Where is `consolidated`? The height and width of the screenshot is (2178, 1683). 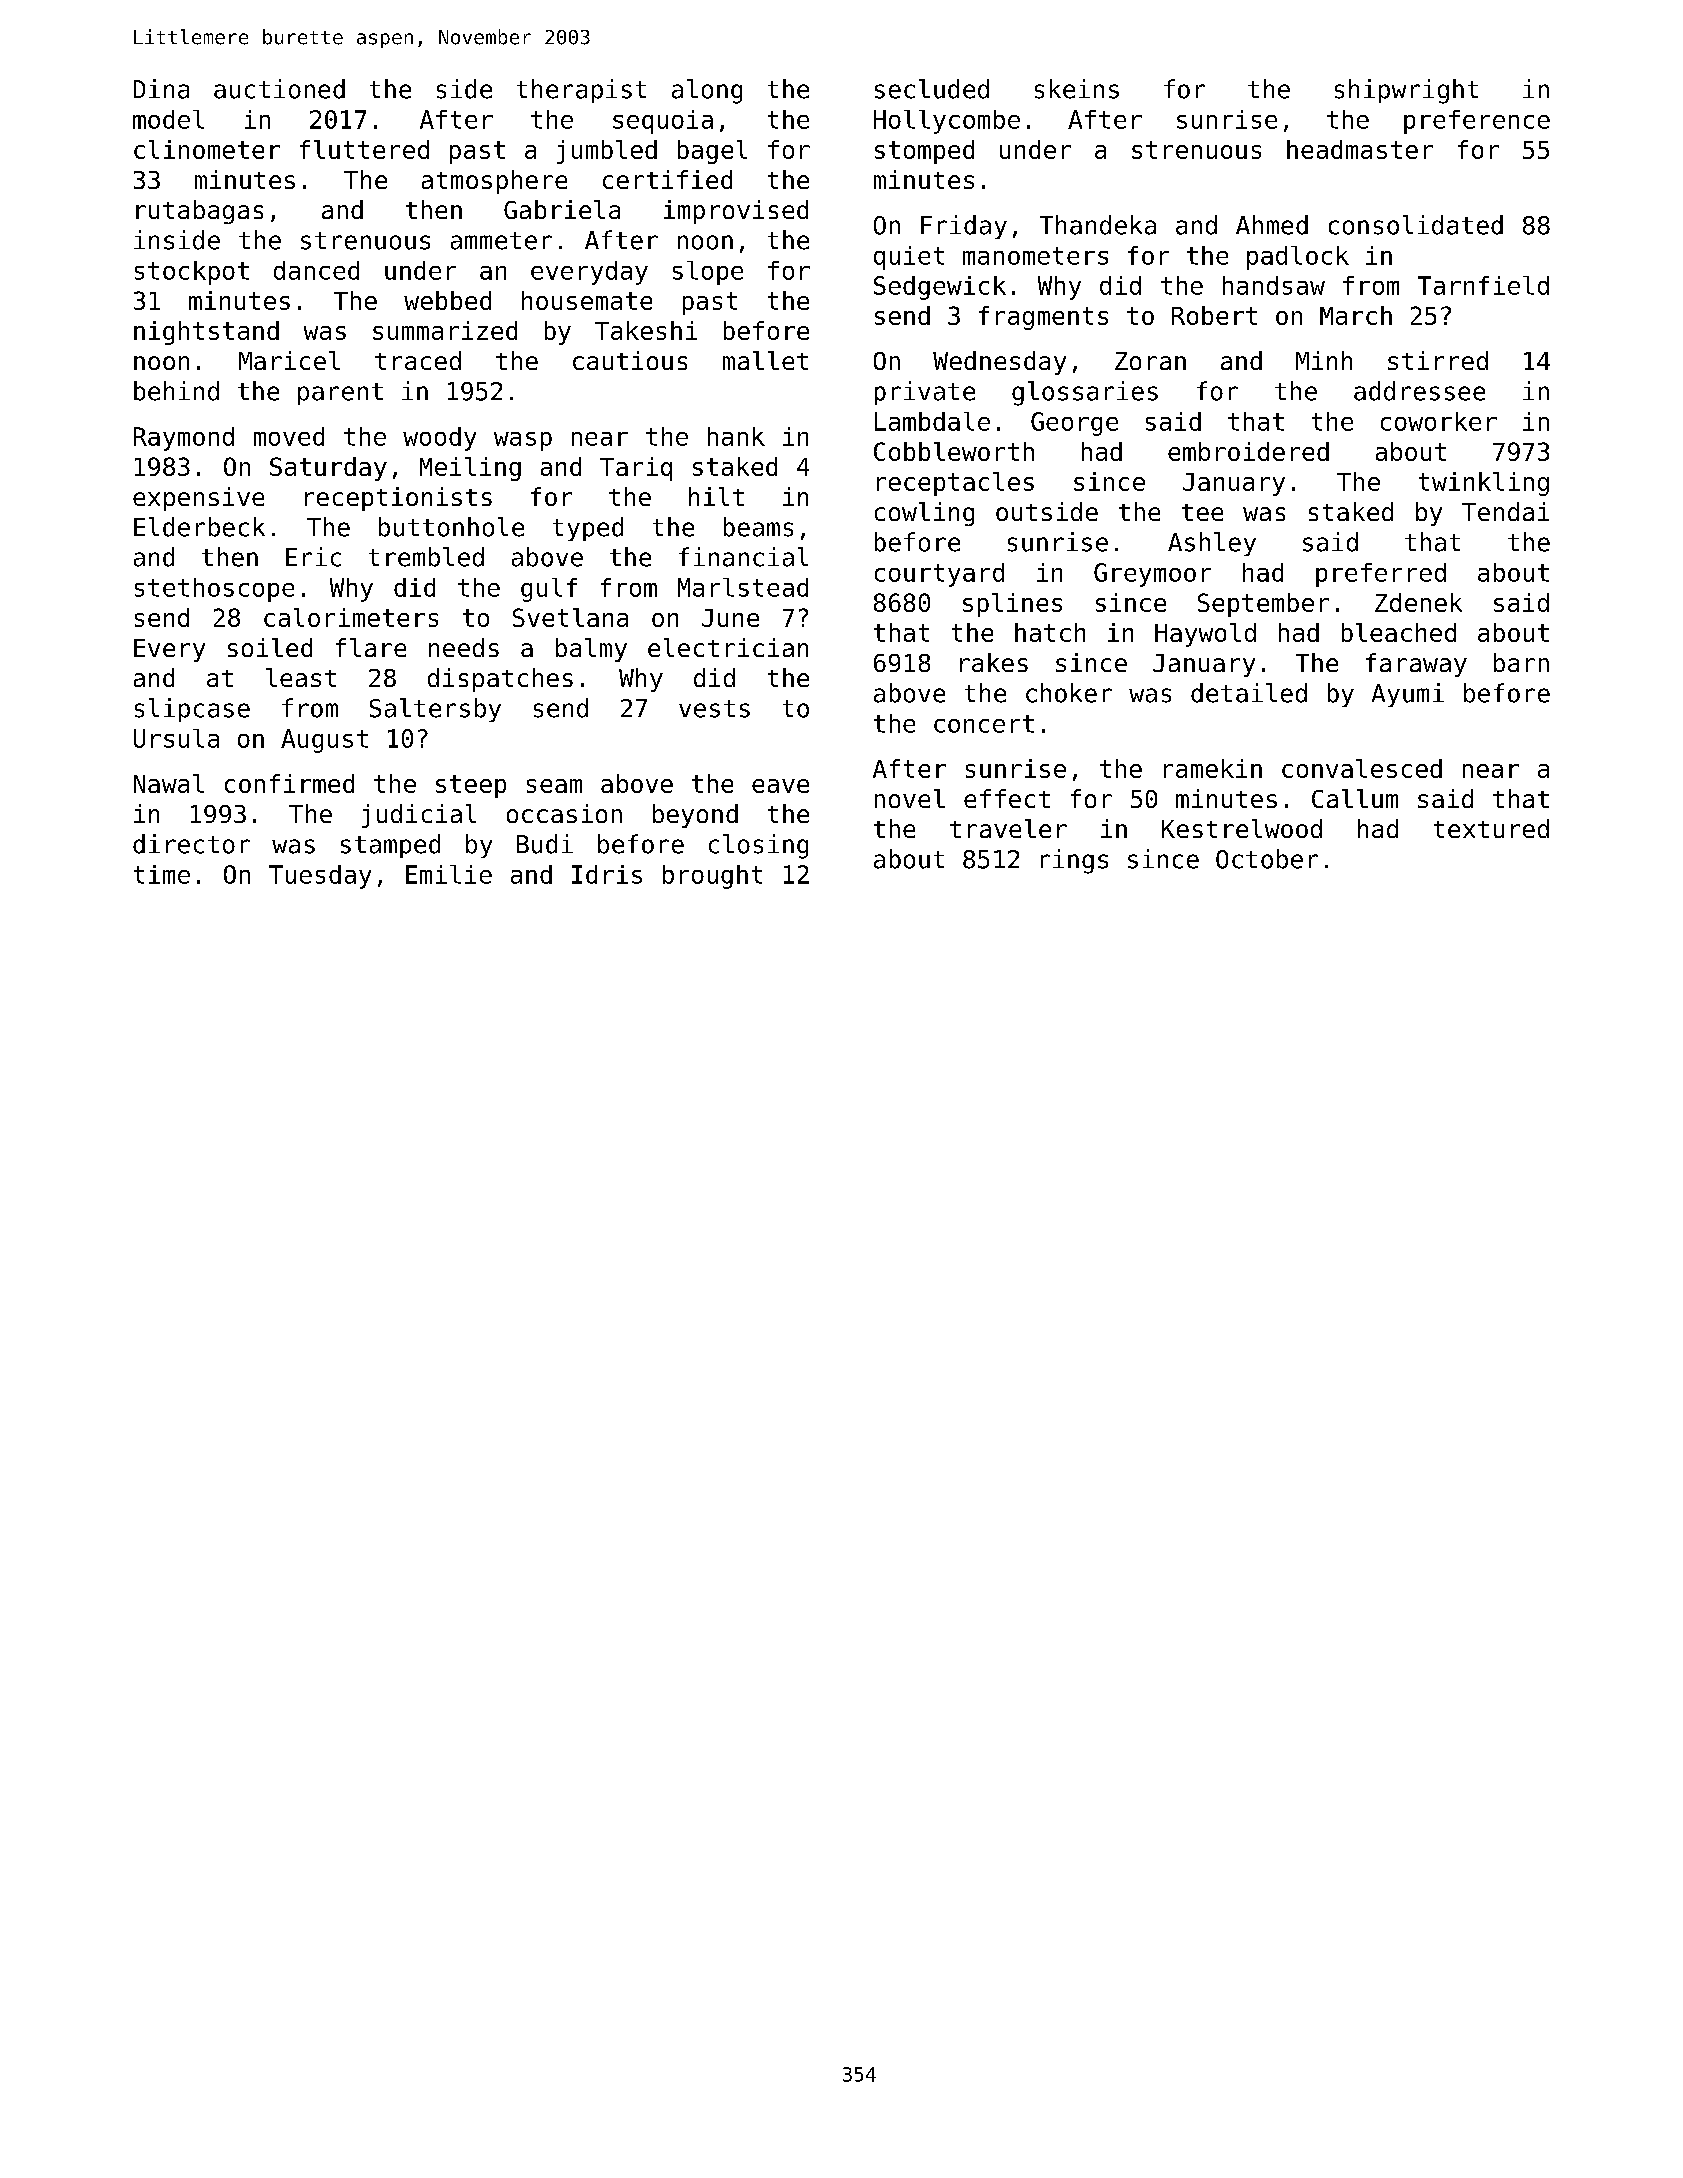
consolidated is located at coordinates (1416, 225).
